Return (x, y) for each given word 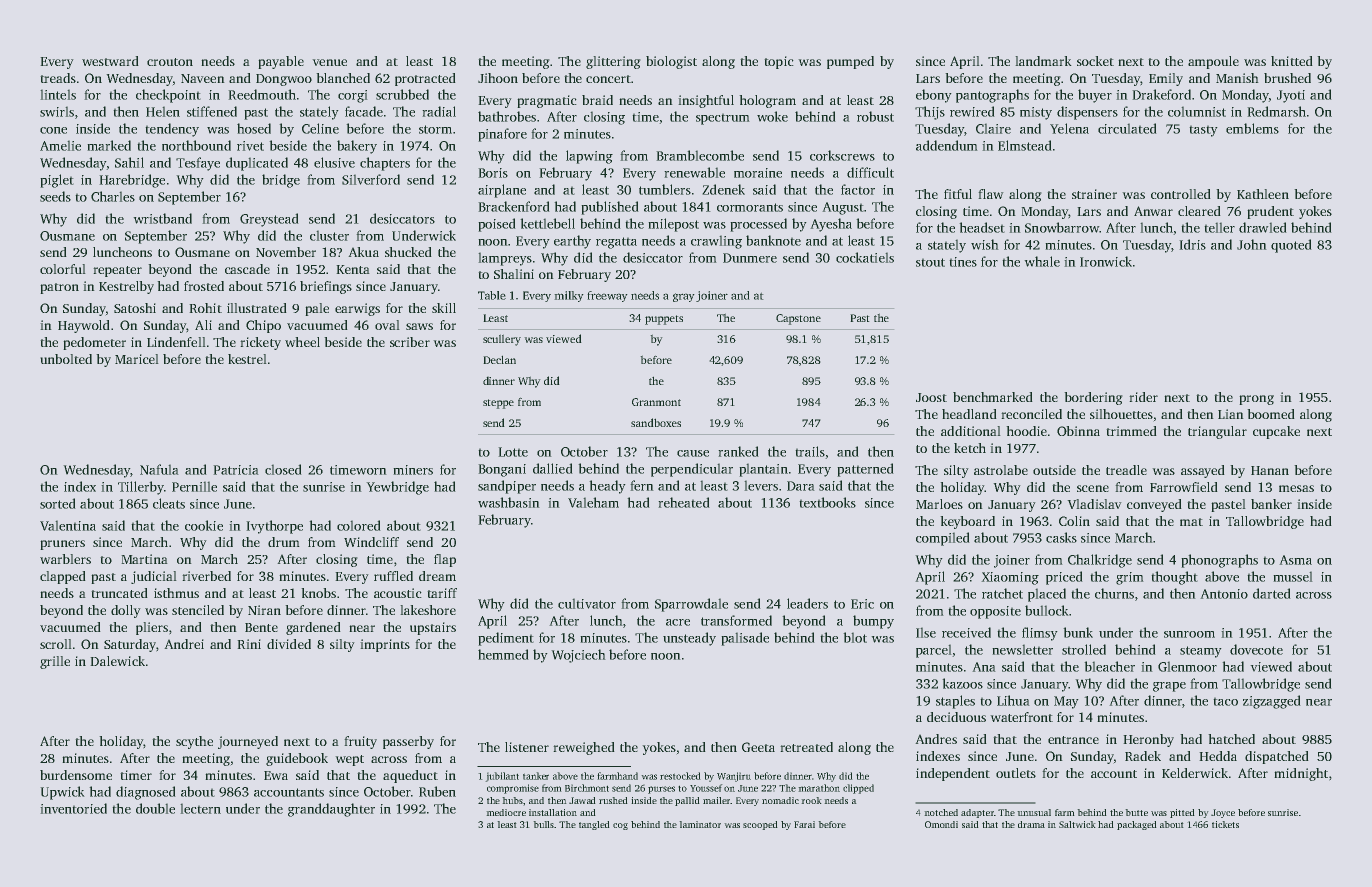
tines (963, 262)
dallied (553, 468)
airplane (502, 191)
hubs (512, 800)
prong (1256, 400)
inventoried (73, 808)
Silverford (371, 179)
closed (283, 469)
